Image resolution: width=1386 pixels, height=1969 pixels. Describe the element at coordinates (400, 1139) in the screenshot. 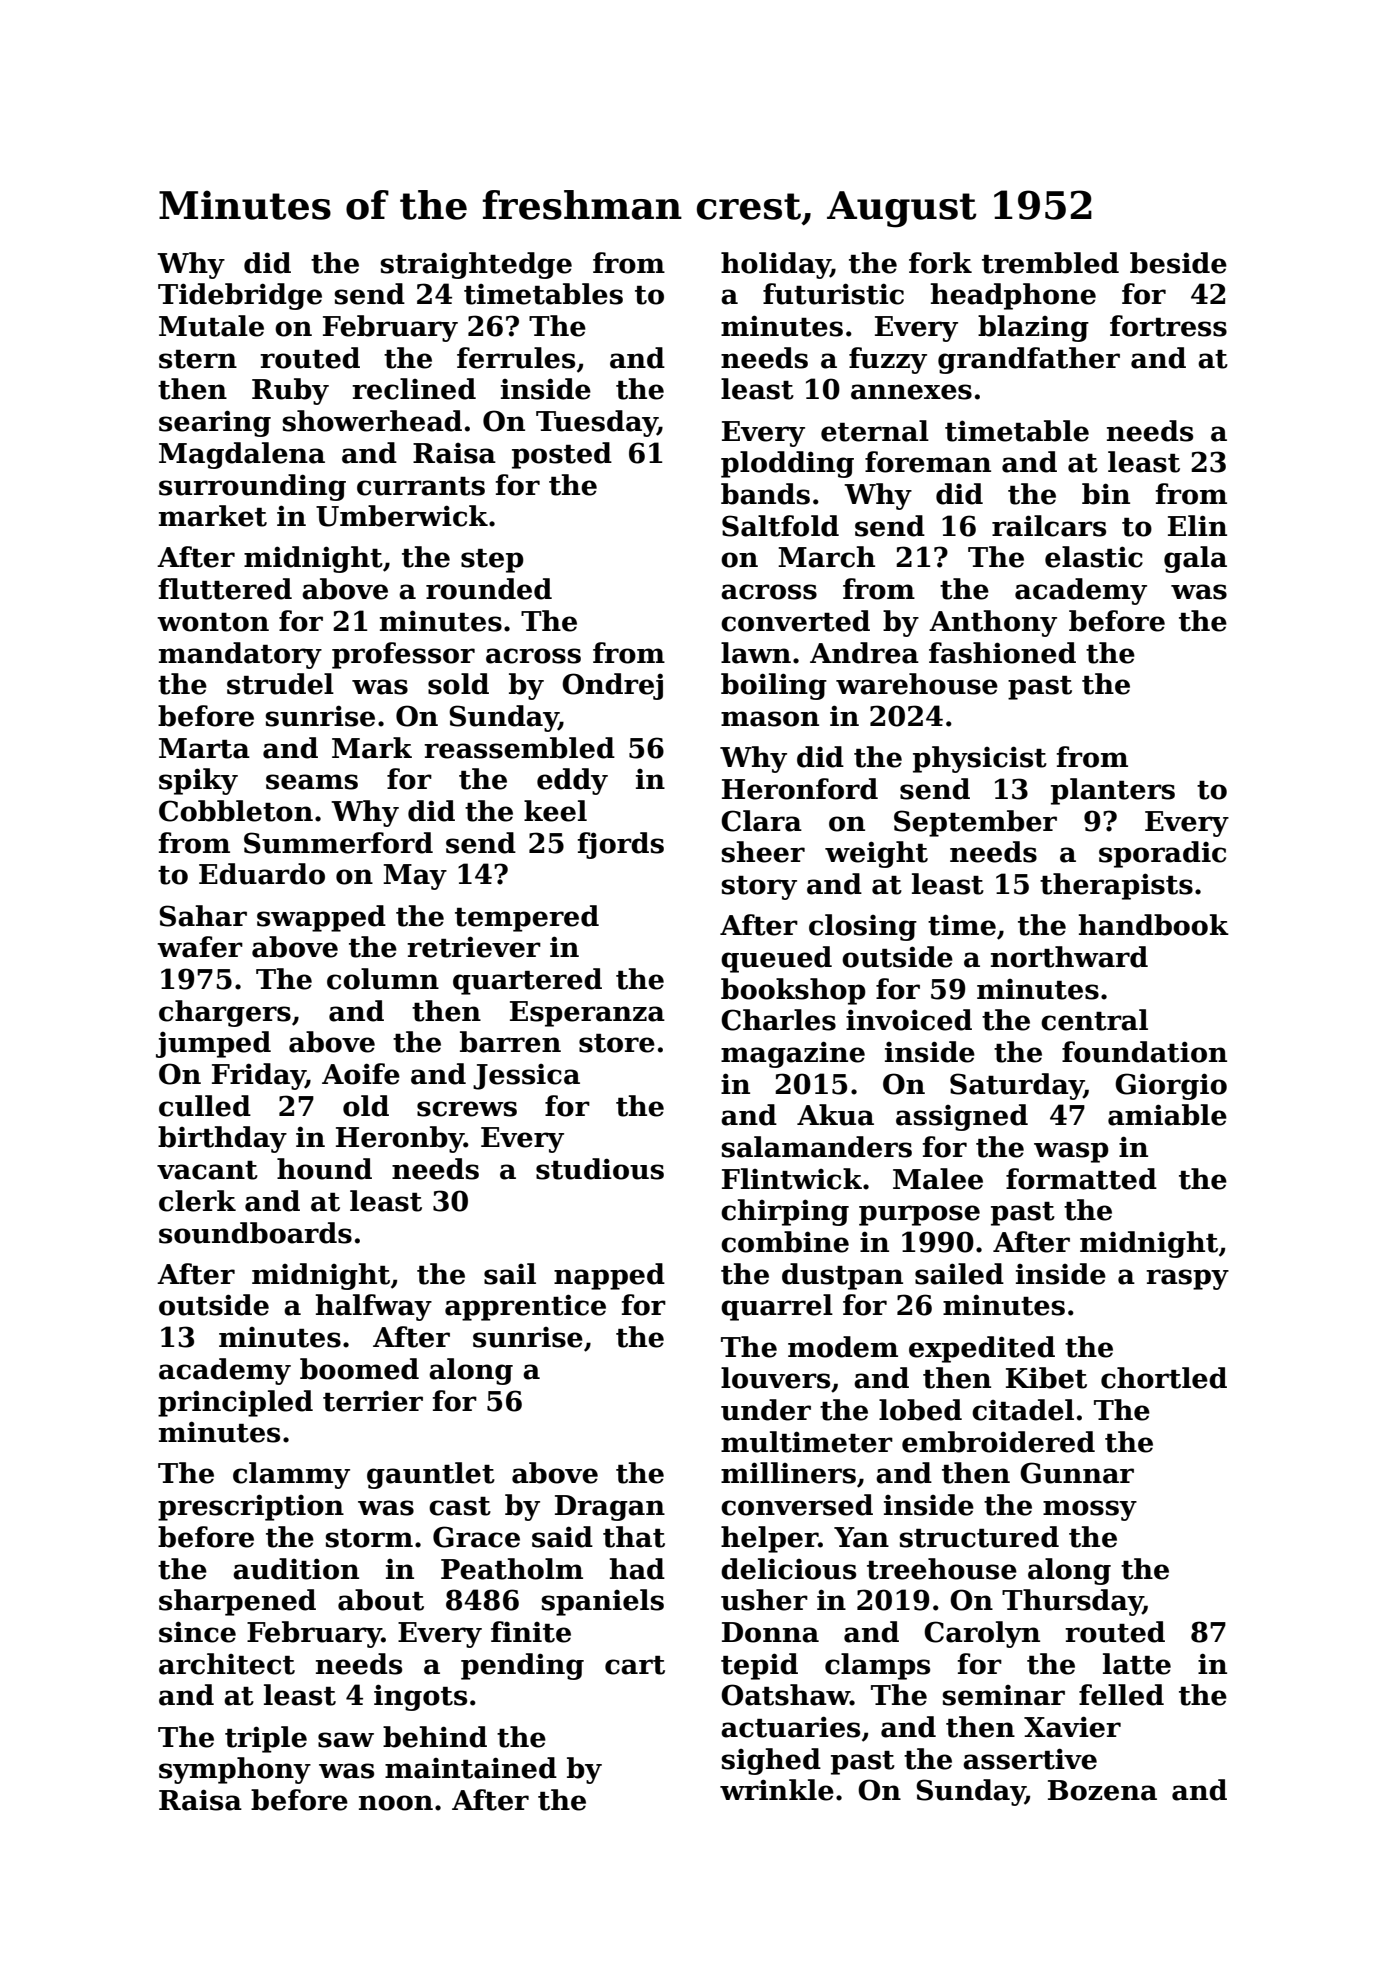

I see `Heronby` at that location.
